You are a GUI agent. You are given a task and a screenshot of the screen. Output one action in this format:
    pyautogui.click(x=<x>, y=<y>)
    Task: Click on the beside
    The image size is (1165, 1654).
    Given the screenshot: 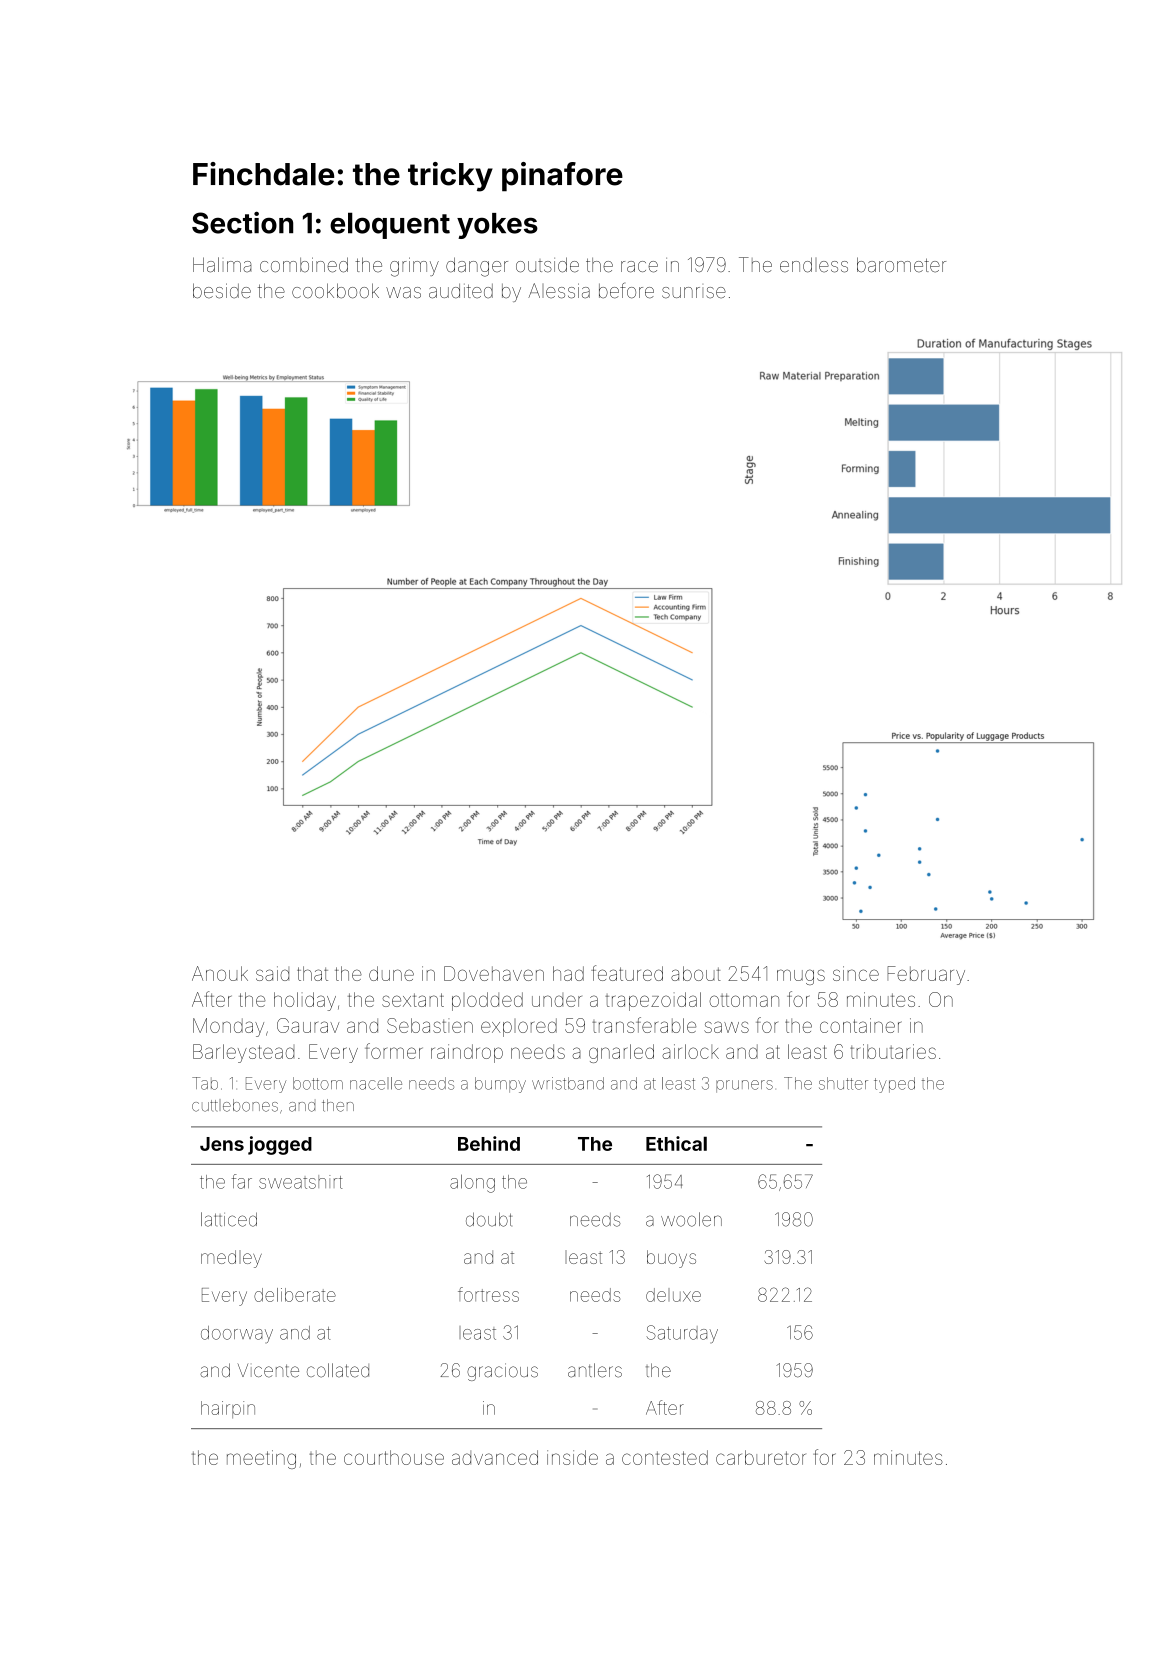 What is the action you would take?
    pyautogui.click(x=222, y=291)
